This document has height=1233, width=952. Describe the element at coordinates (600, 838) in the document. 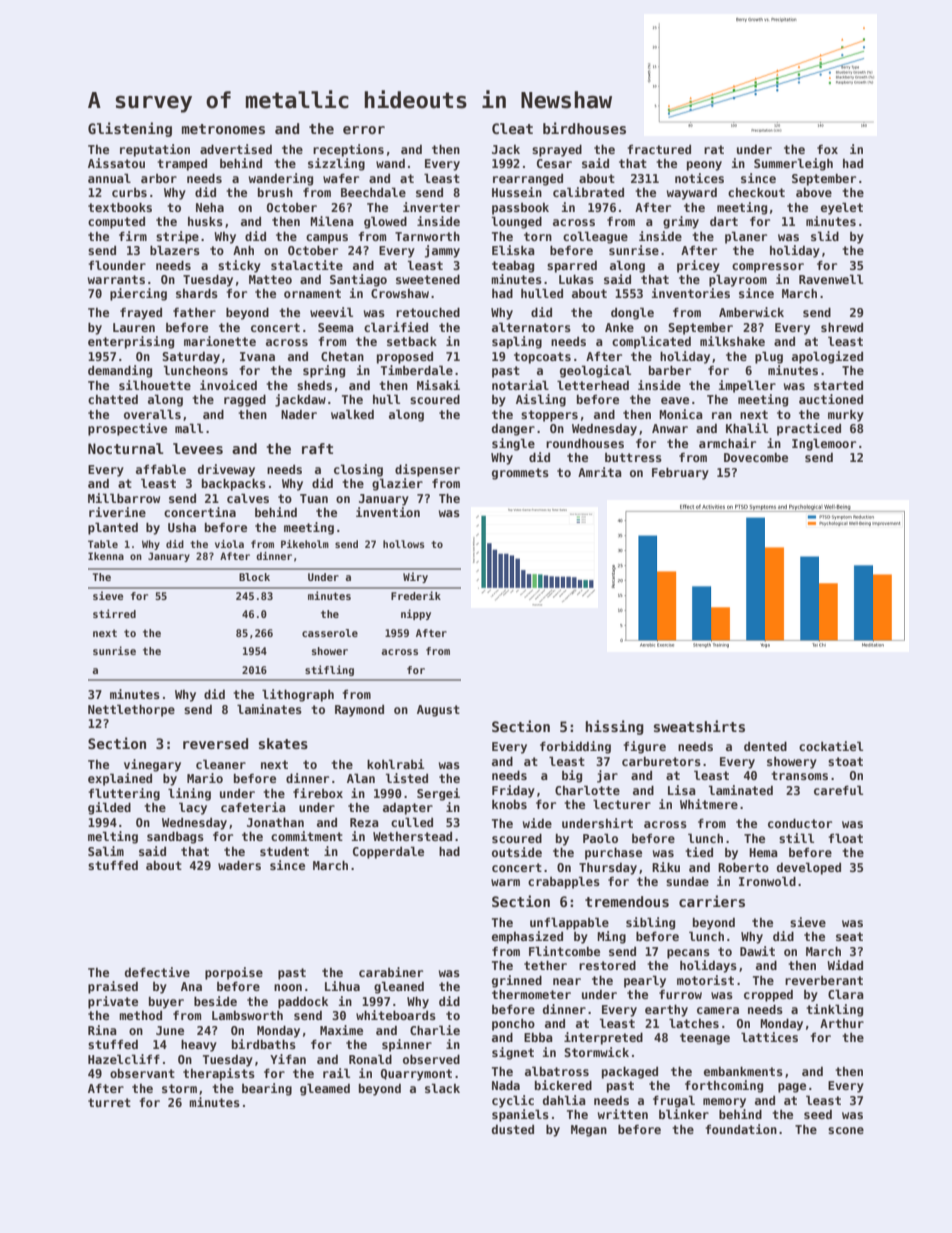

I see `Paolo` at that location.
